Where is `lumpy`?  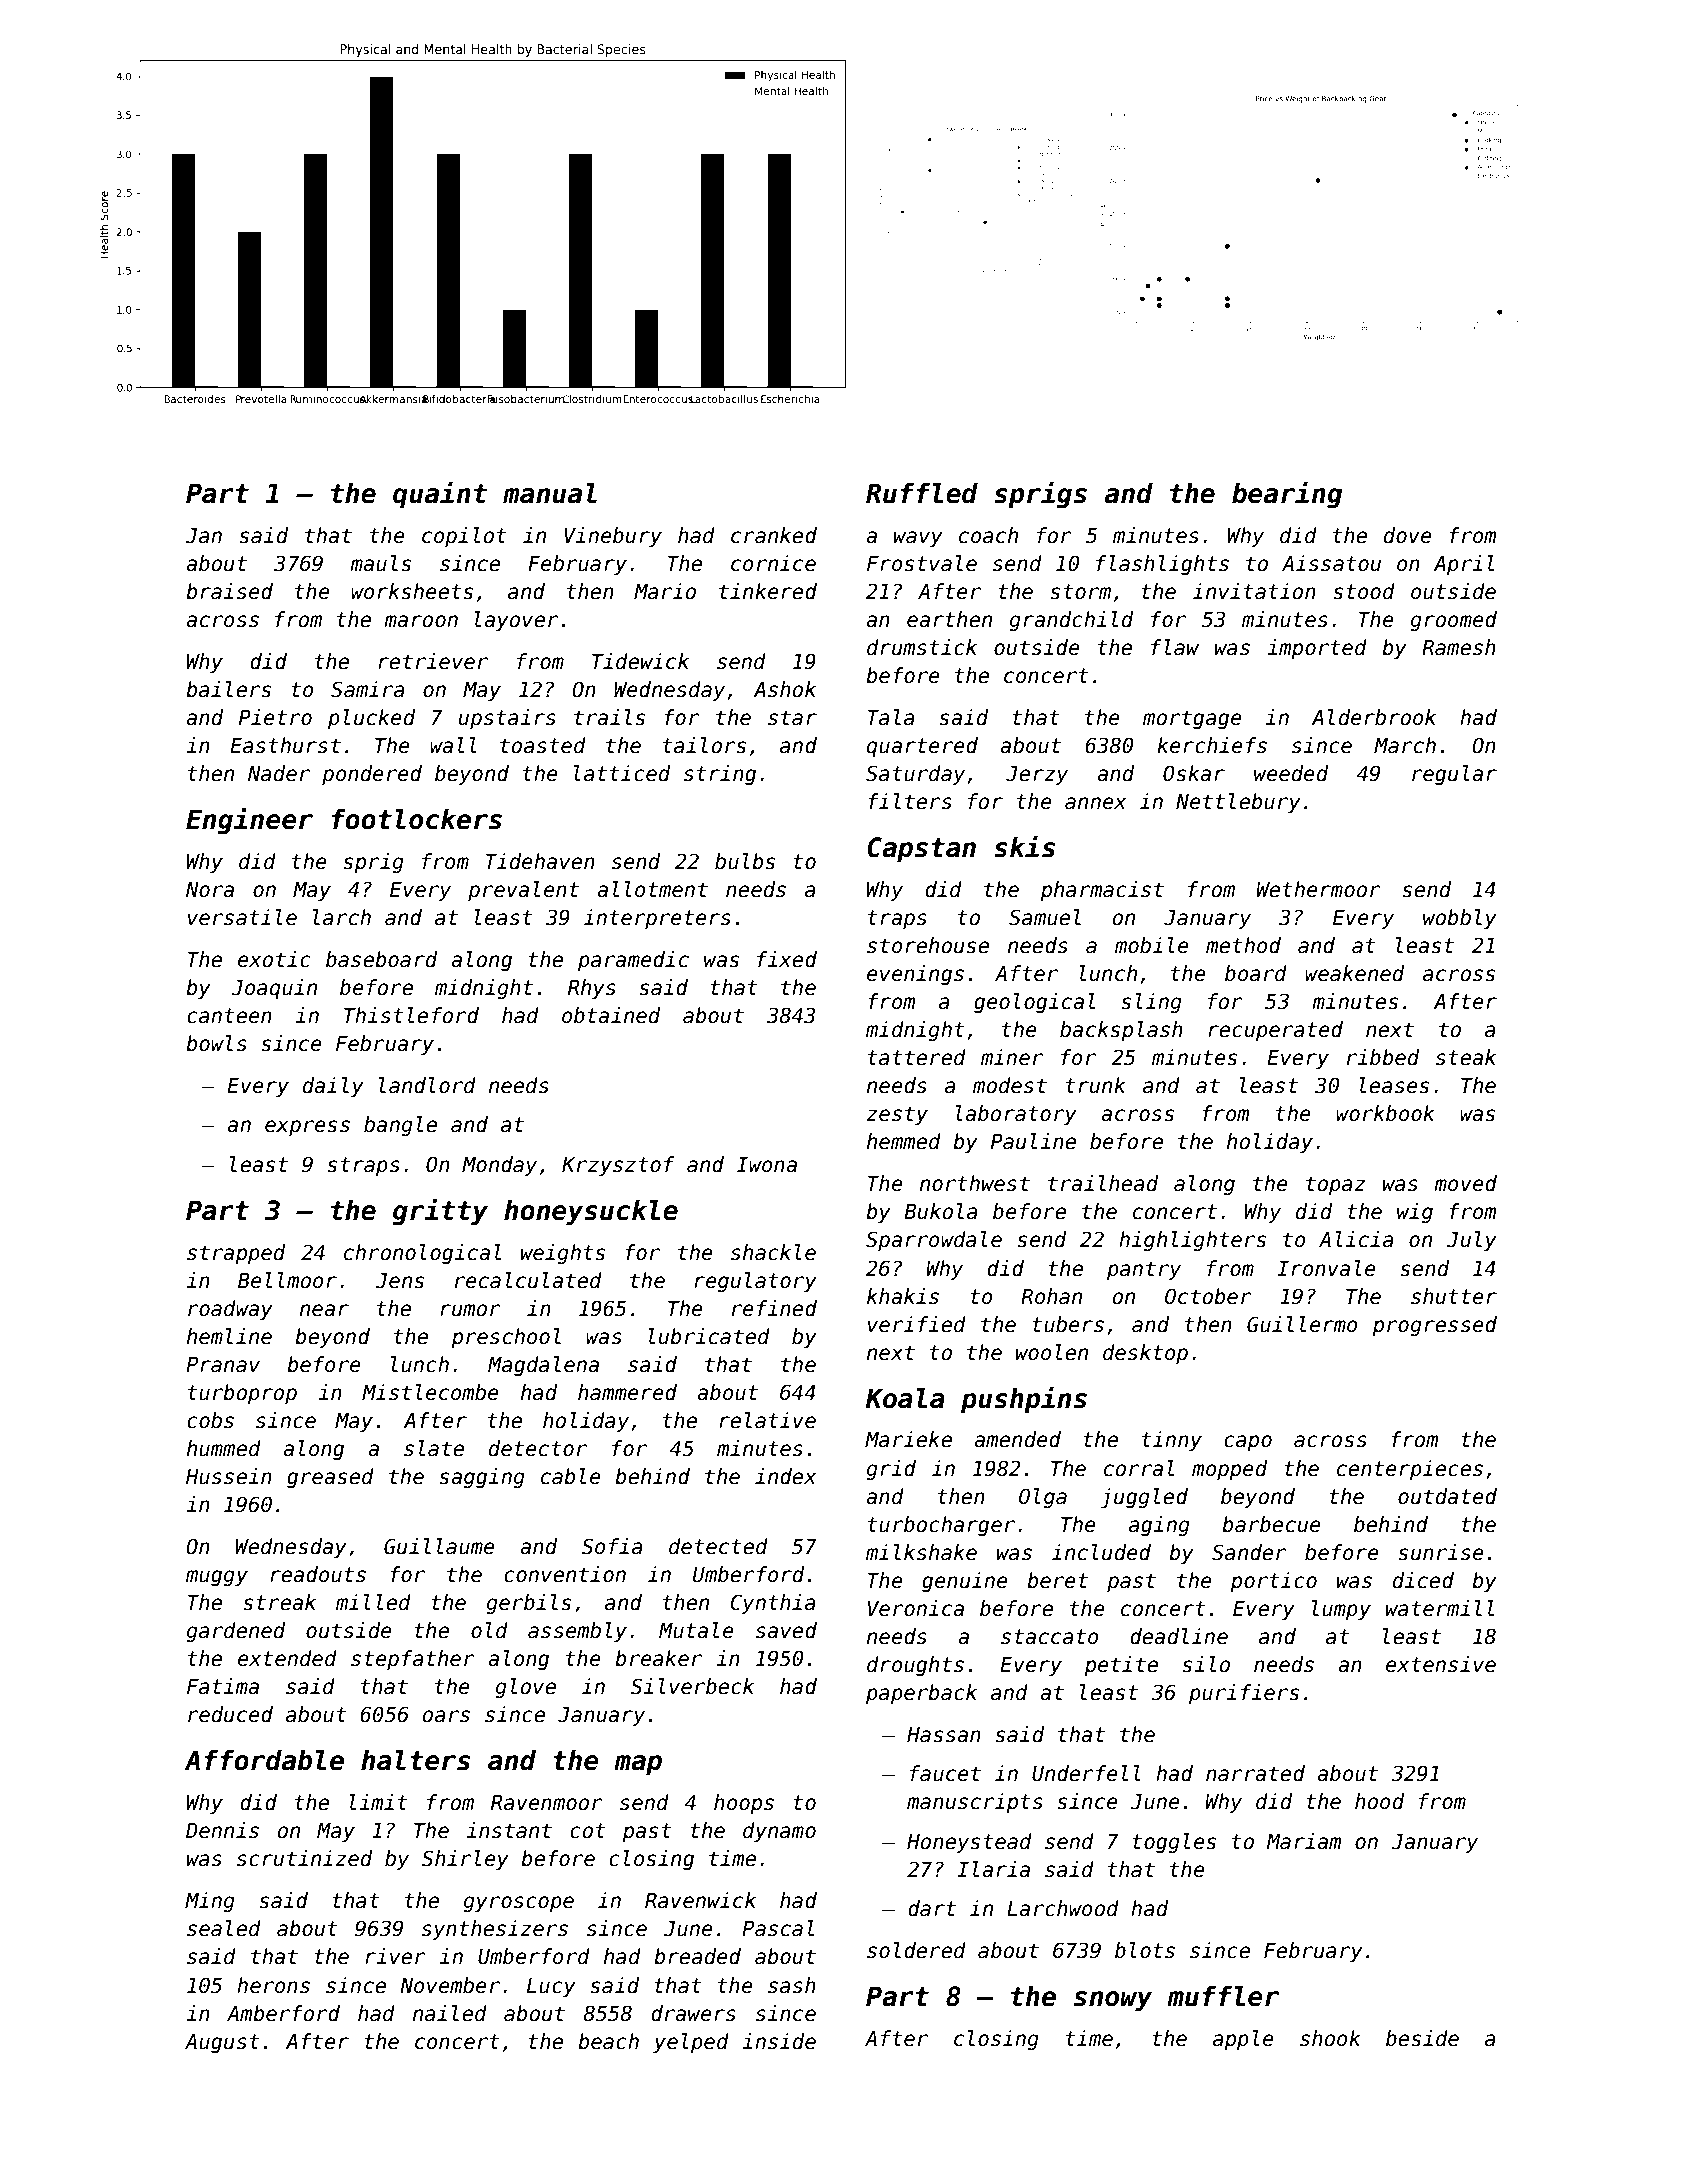
lumpy is located at coordinates (1341, 1610).
